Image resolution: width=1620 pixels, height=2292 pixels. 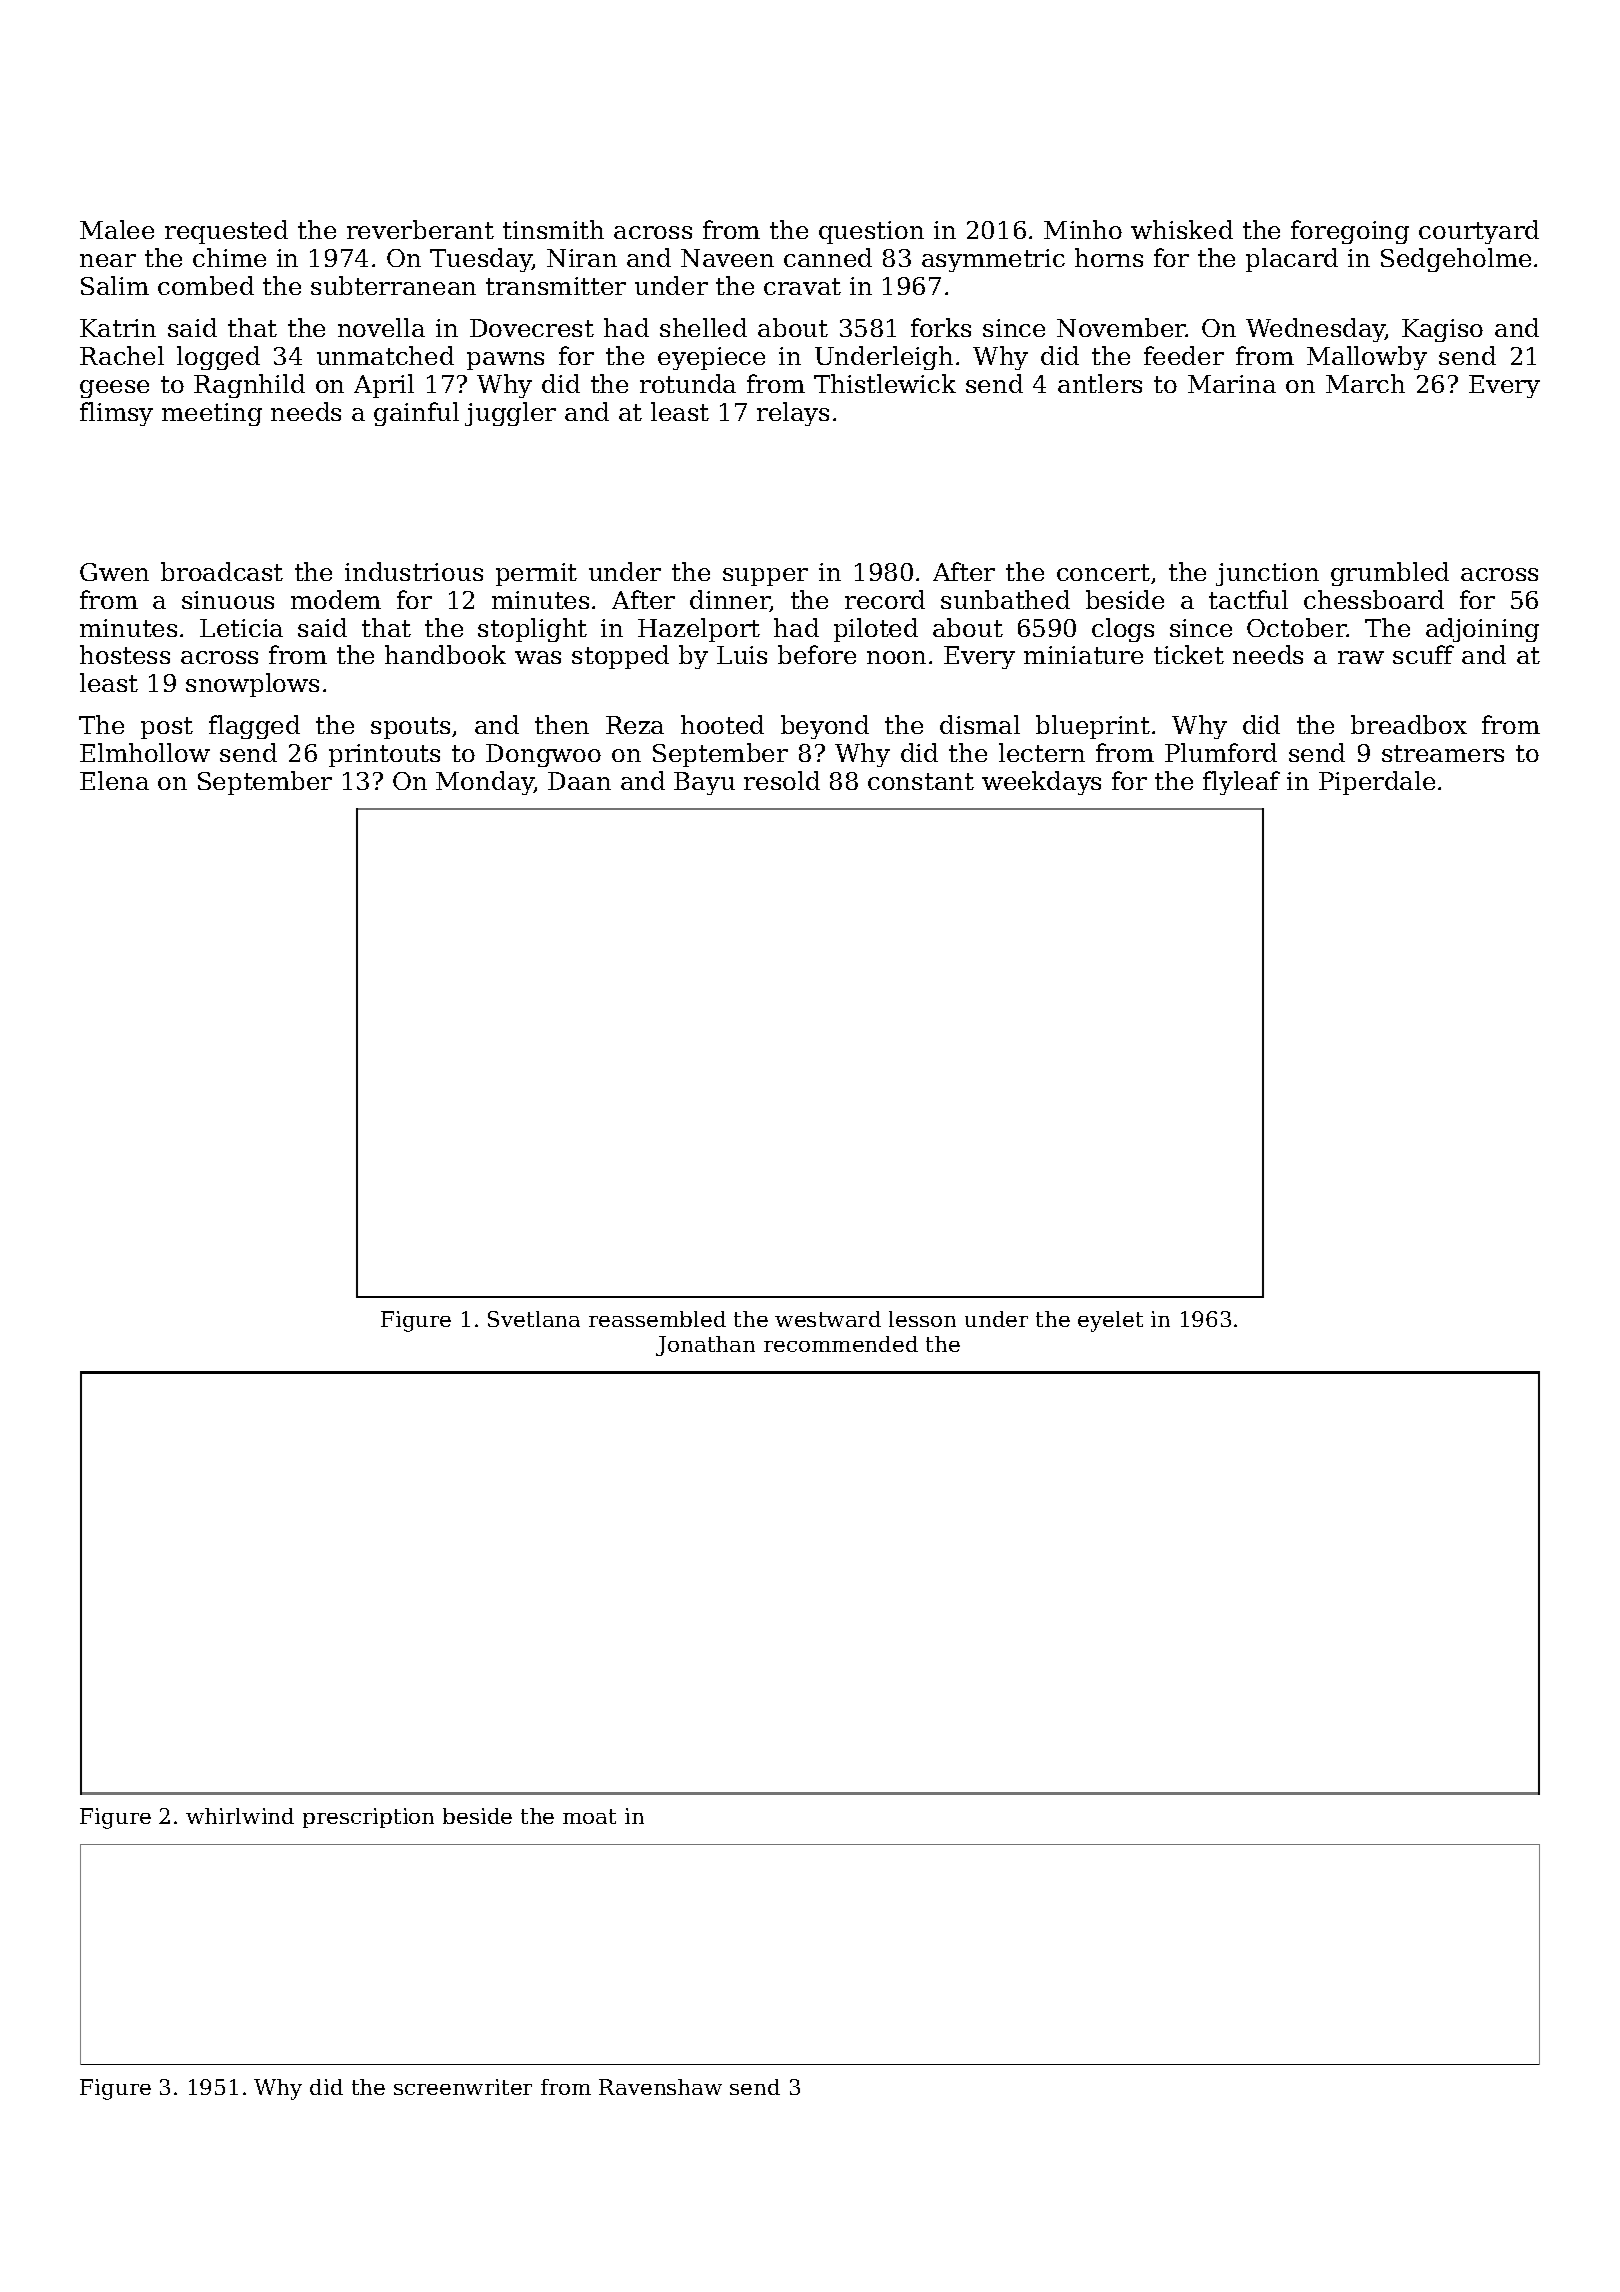 I want to click on Svetlana, so click(x=534, y=1319).
